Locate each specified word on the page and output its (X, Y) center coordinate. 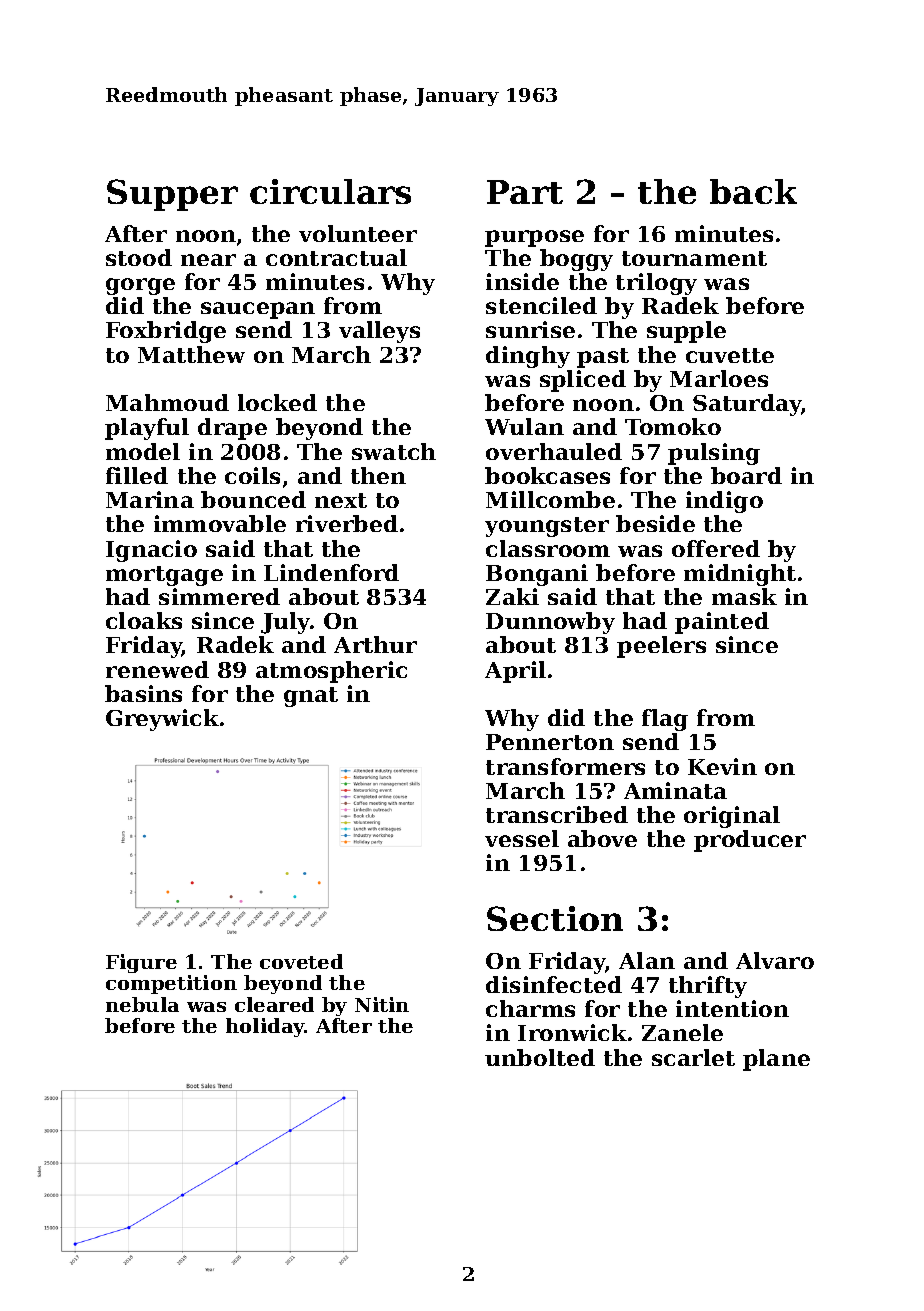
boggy (576, 260)
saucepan (258, 310)
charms (530, 1008)
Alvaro (775, 960)
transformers (565, 766)
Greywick (162, 720)
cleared (274, 1004)
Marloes (719, 378)
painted (722, 623)
